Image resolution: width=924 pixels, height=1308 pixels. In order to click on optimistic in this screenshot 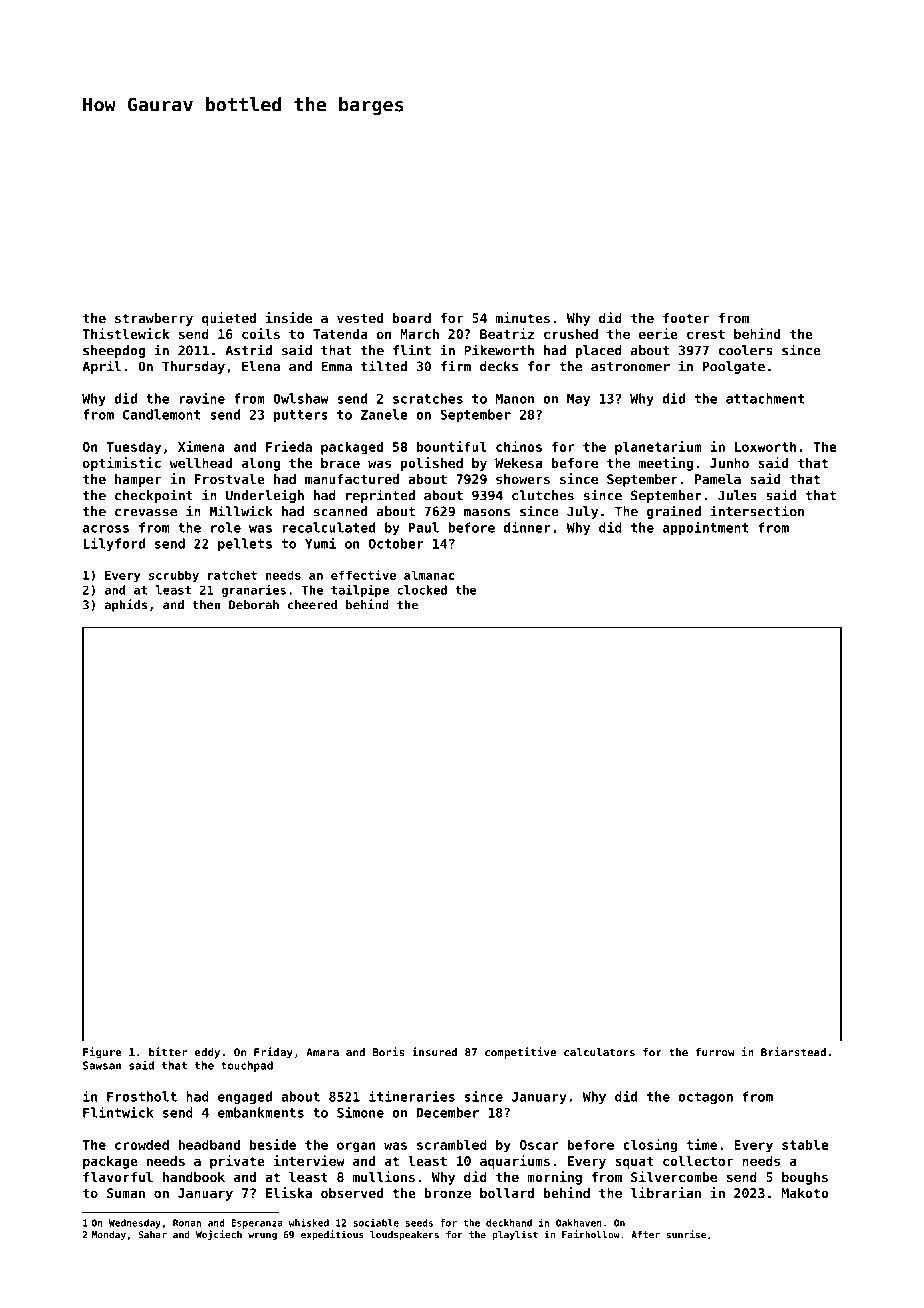, I will do `click(122, 464)`.
